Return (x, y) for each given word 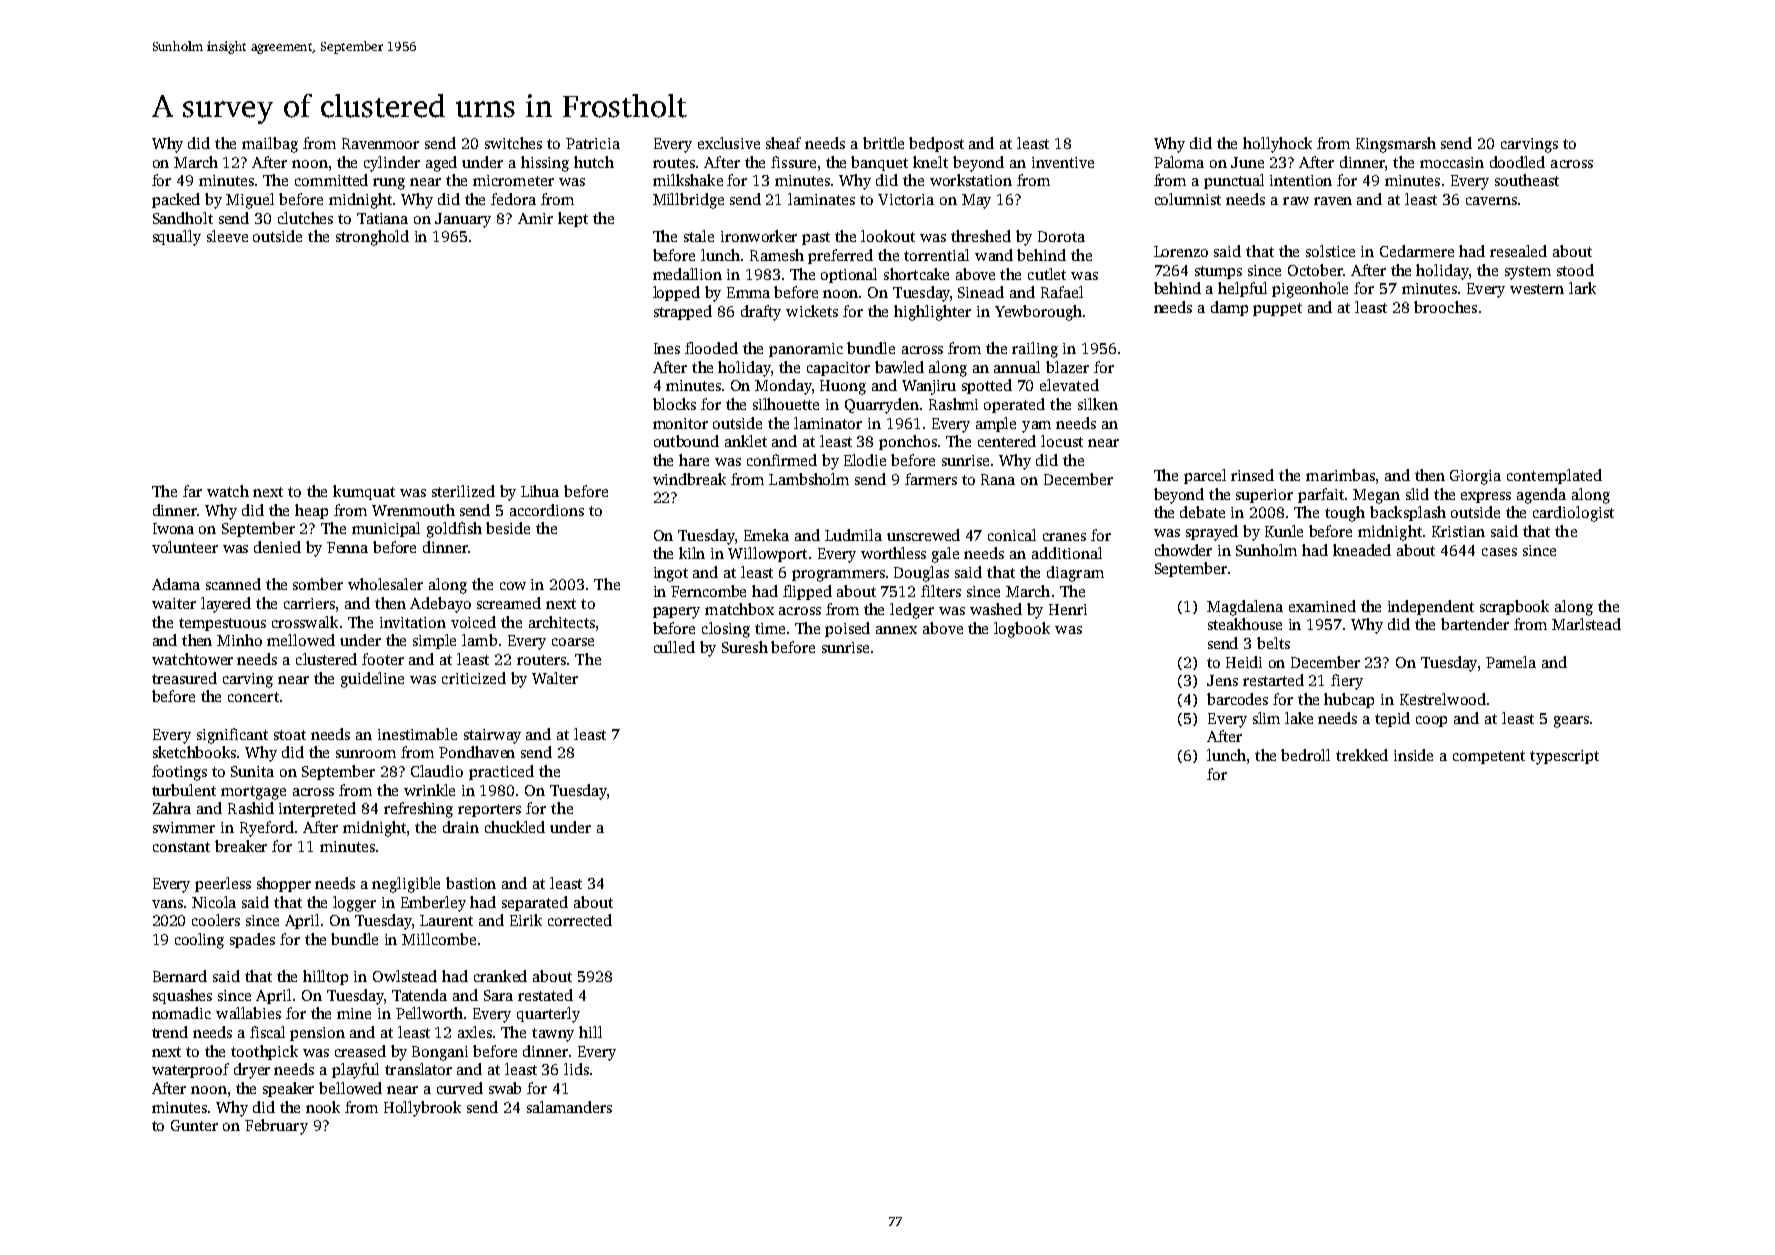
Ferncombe (708, 591)
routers (541, 660)
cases (1499, 552)
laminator (828, 423)
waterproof (190, 1070)
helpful (1242, 289)
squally (177, 238)
